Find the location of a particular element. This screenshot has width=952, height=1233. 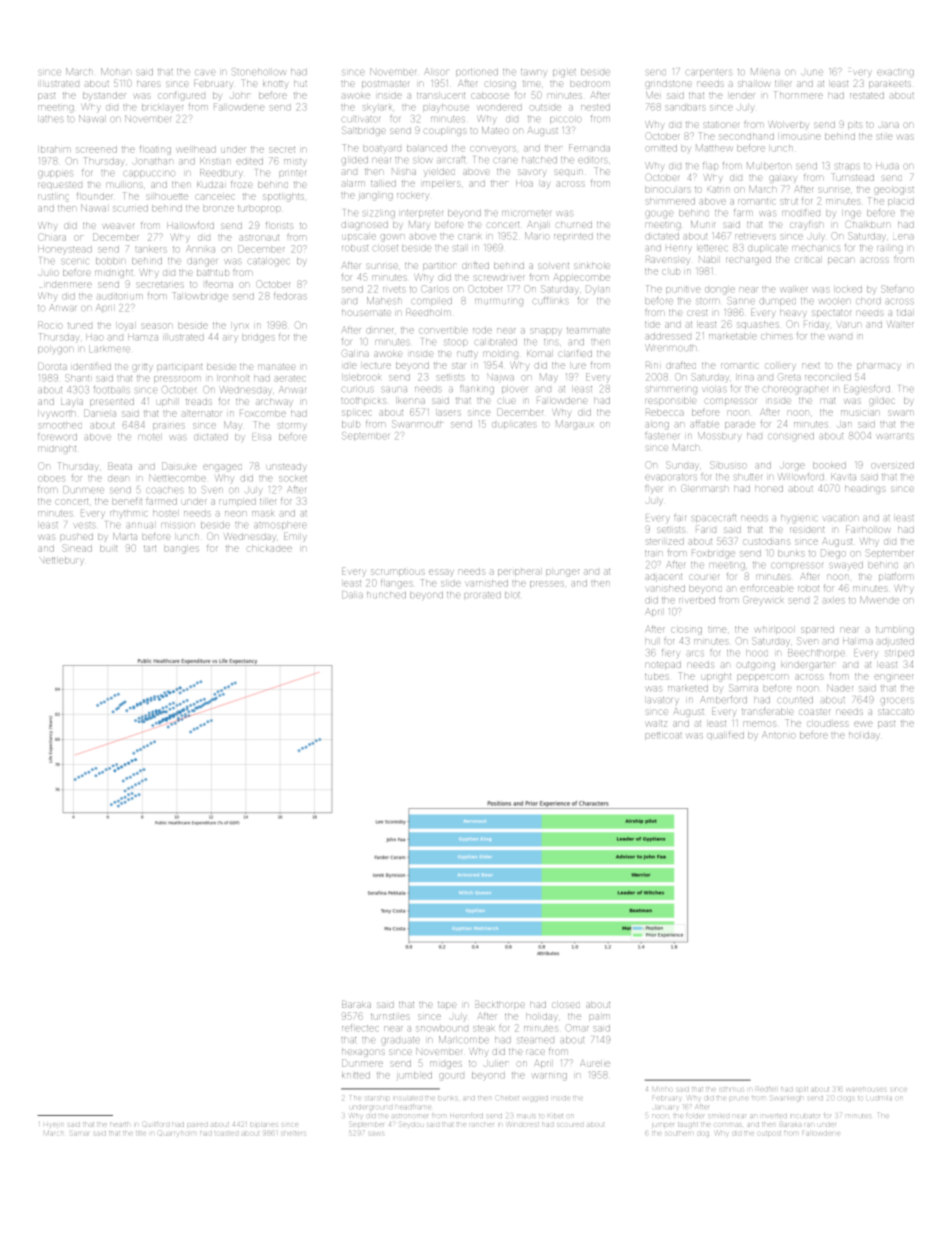

tart is located at coordinates (150, 549).
